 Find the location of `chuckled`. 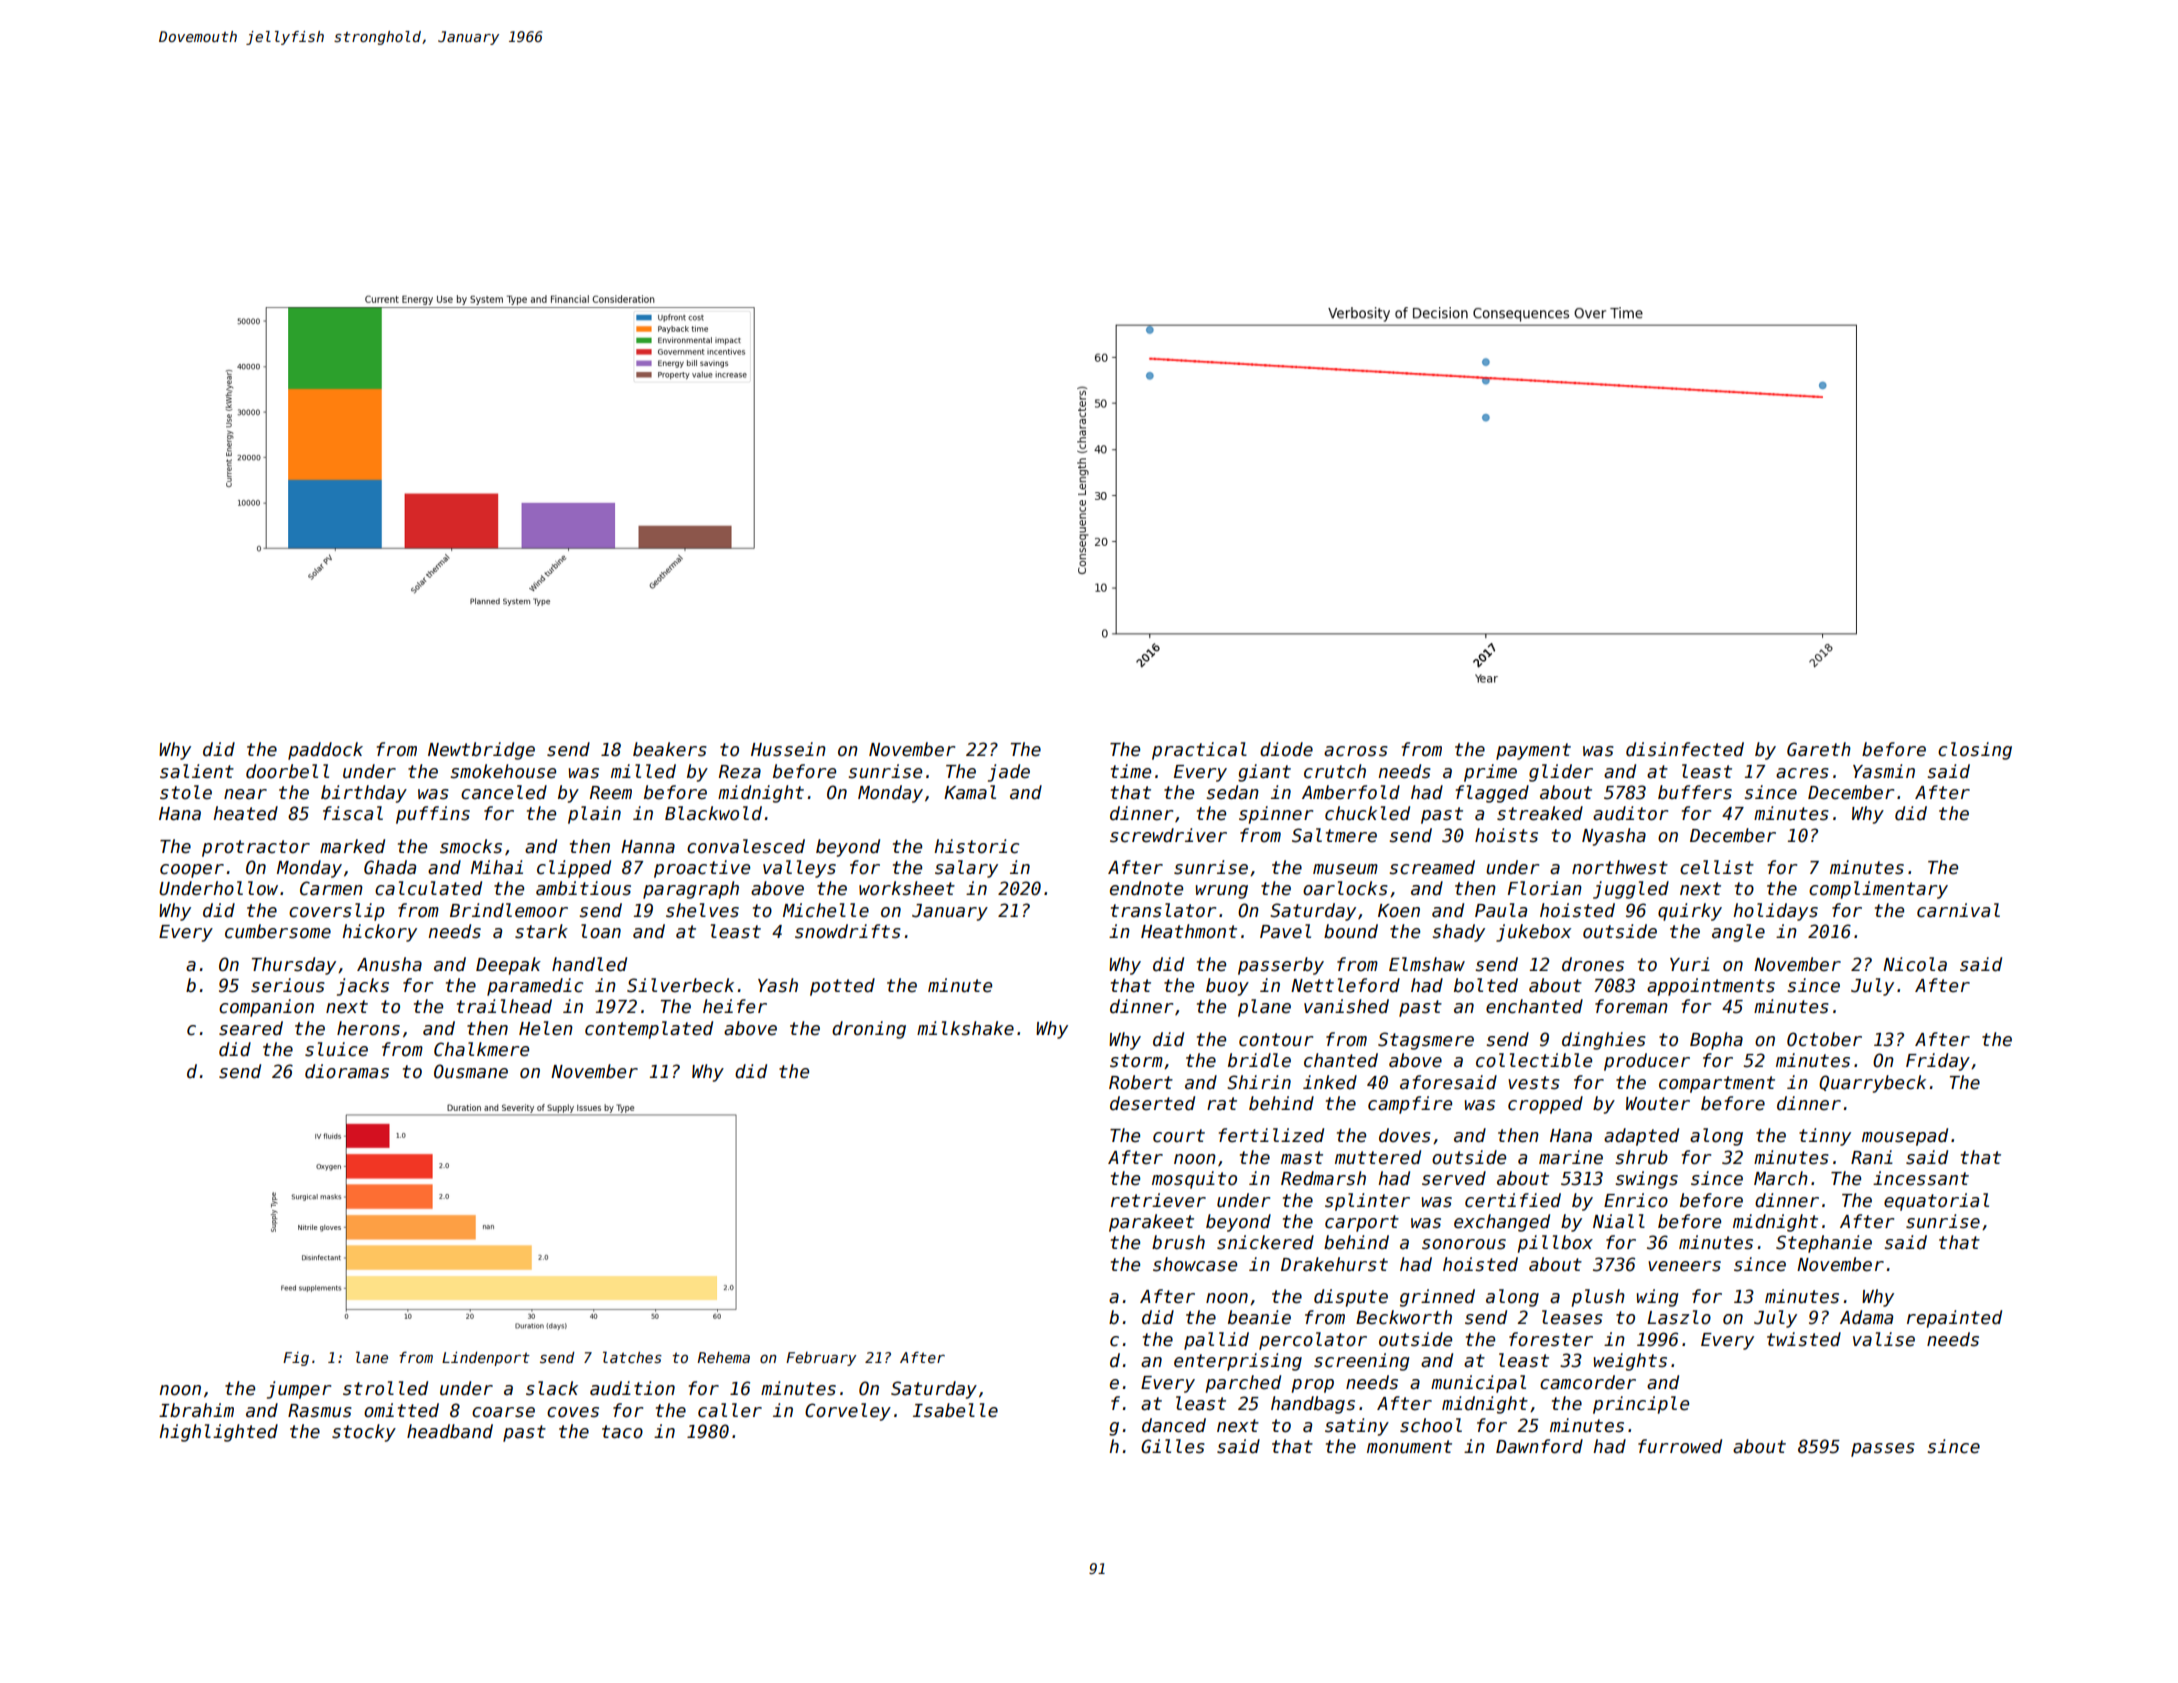

chuckled is located at coordinates (1367, 813).
